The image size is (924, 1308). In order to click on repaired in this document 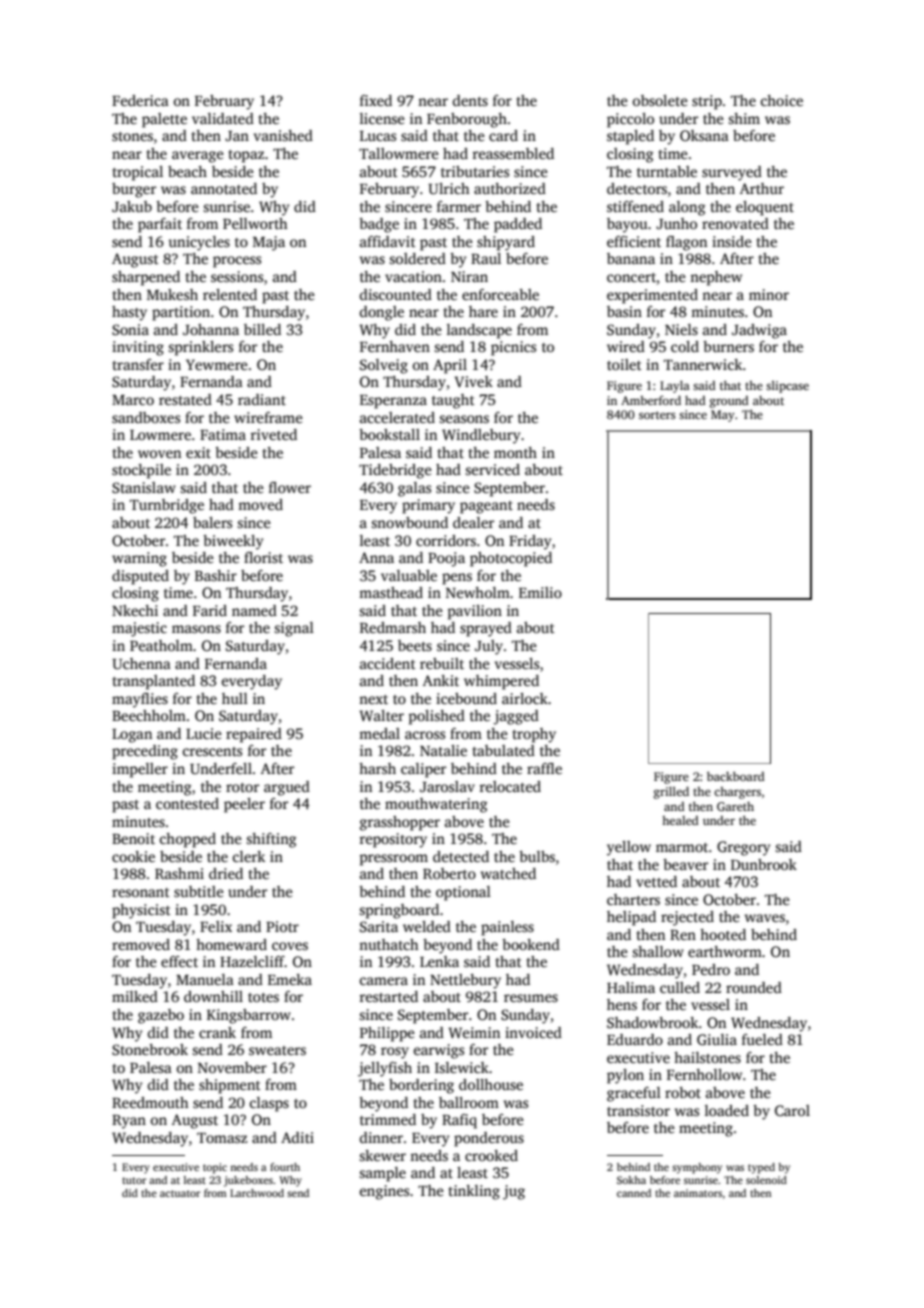, I will do `click(254, 735)`.
